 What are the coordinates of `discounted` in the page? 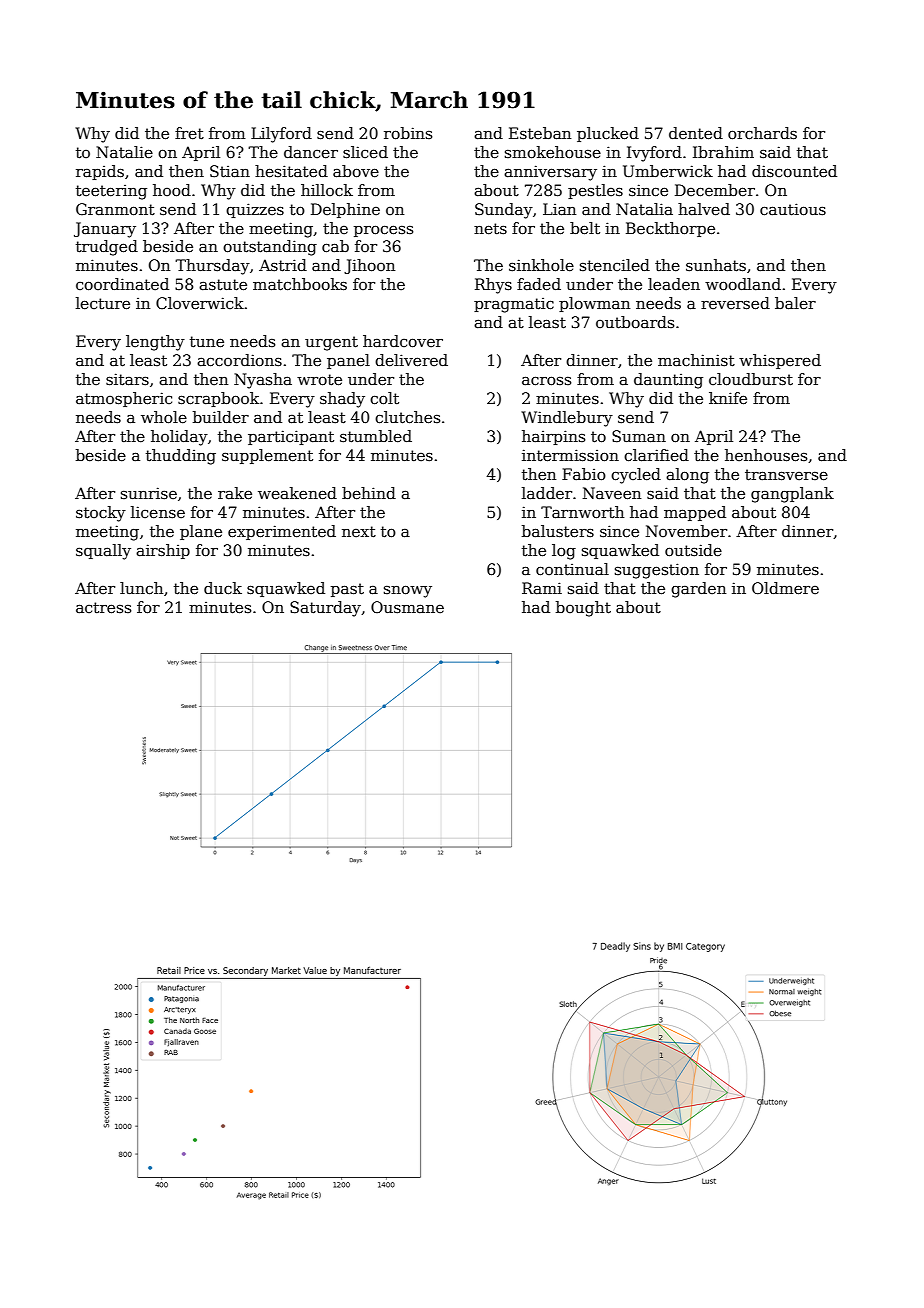 It's located at (794, 171).
